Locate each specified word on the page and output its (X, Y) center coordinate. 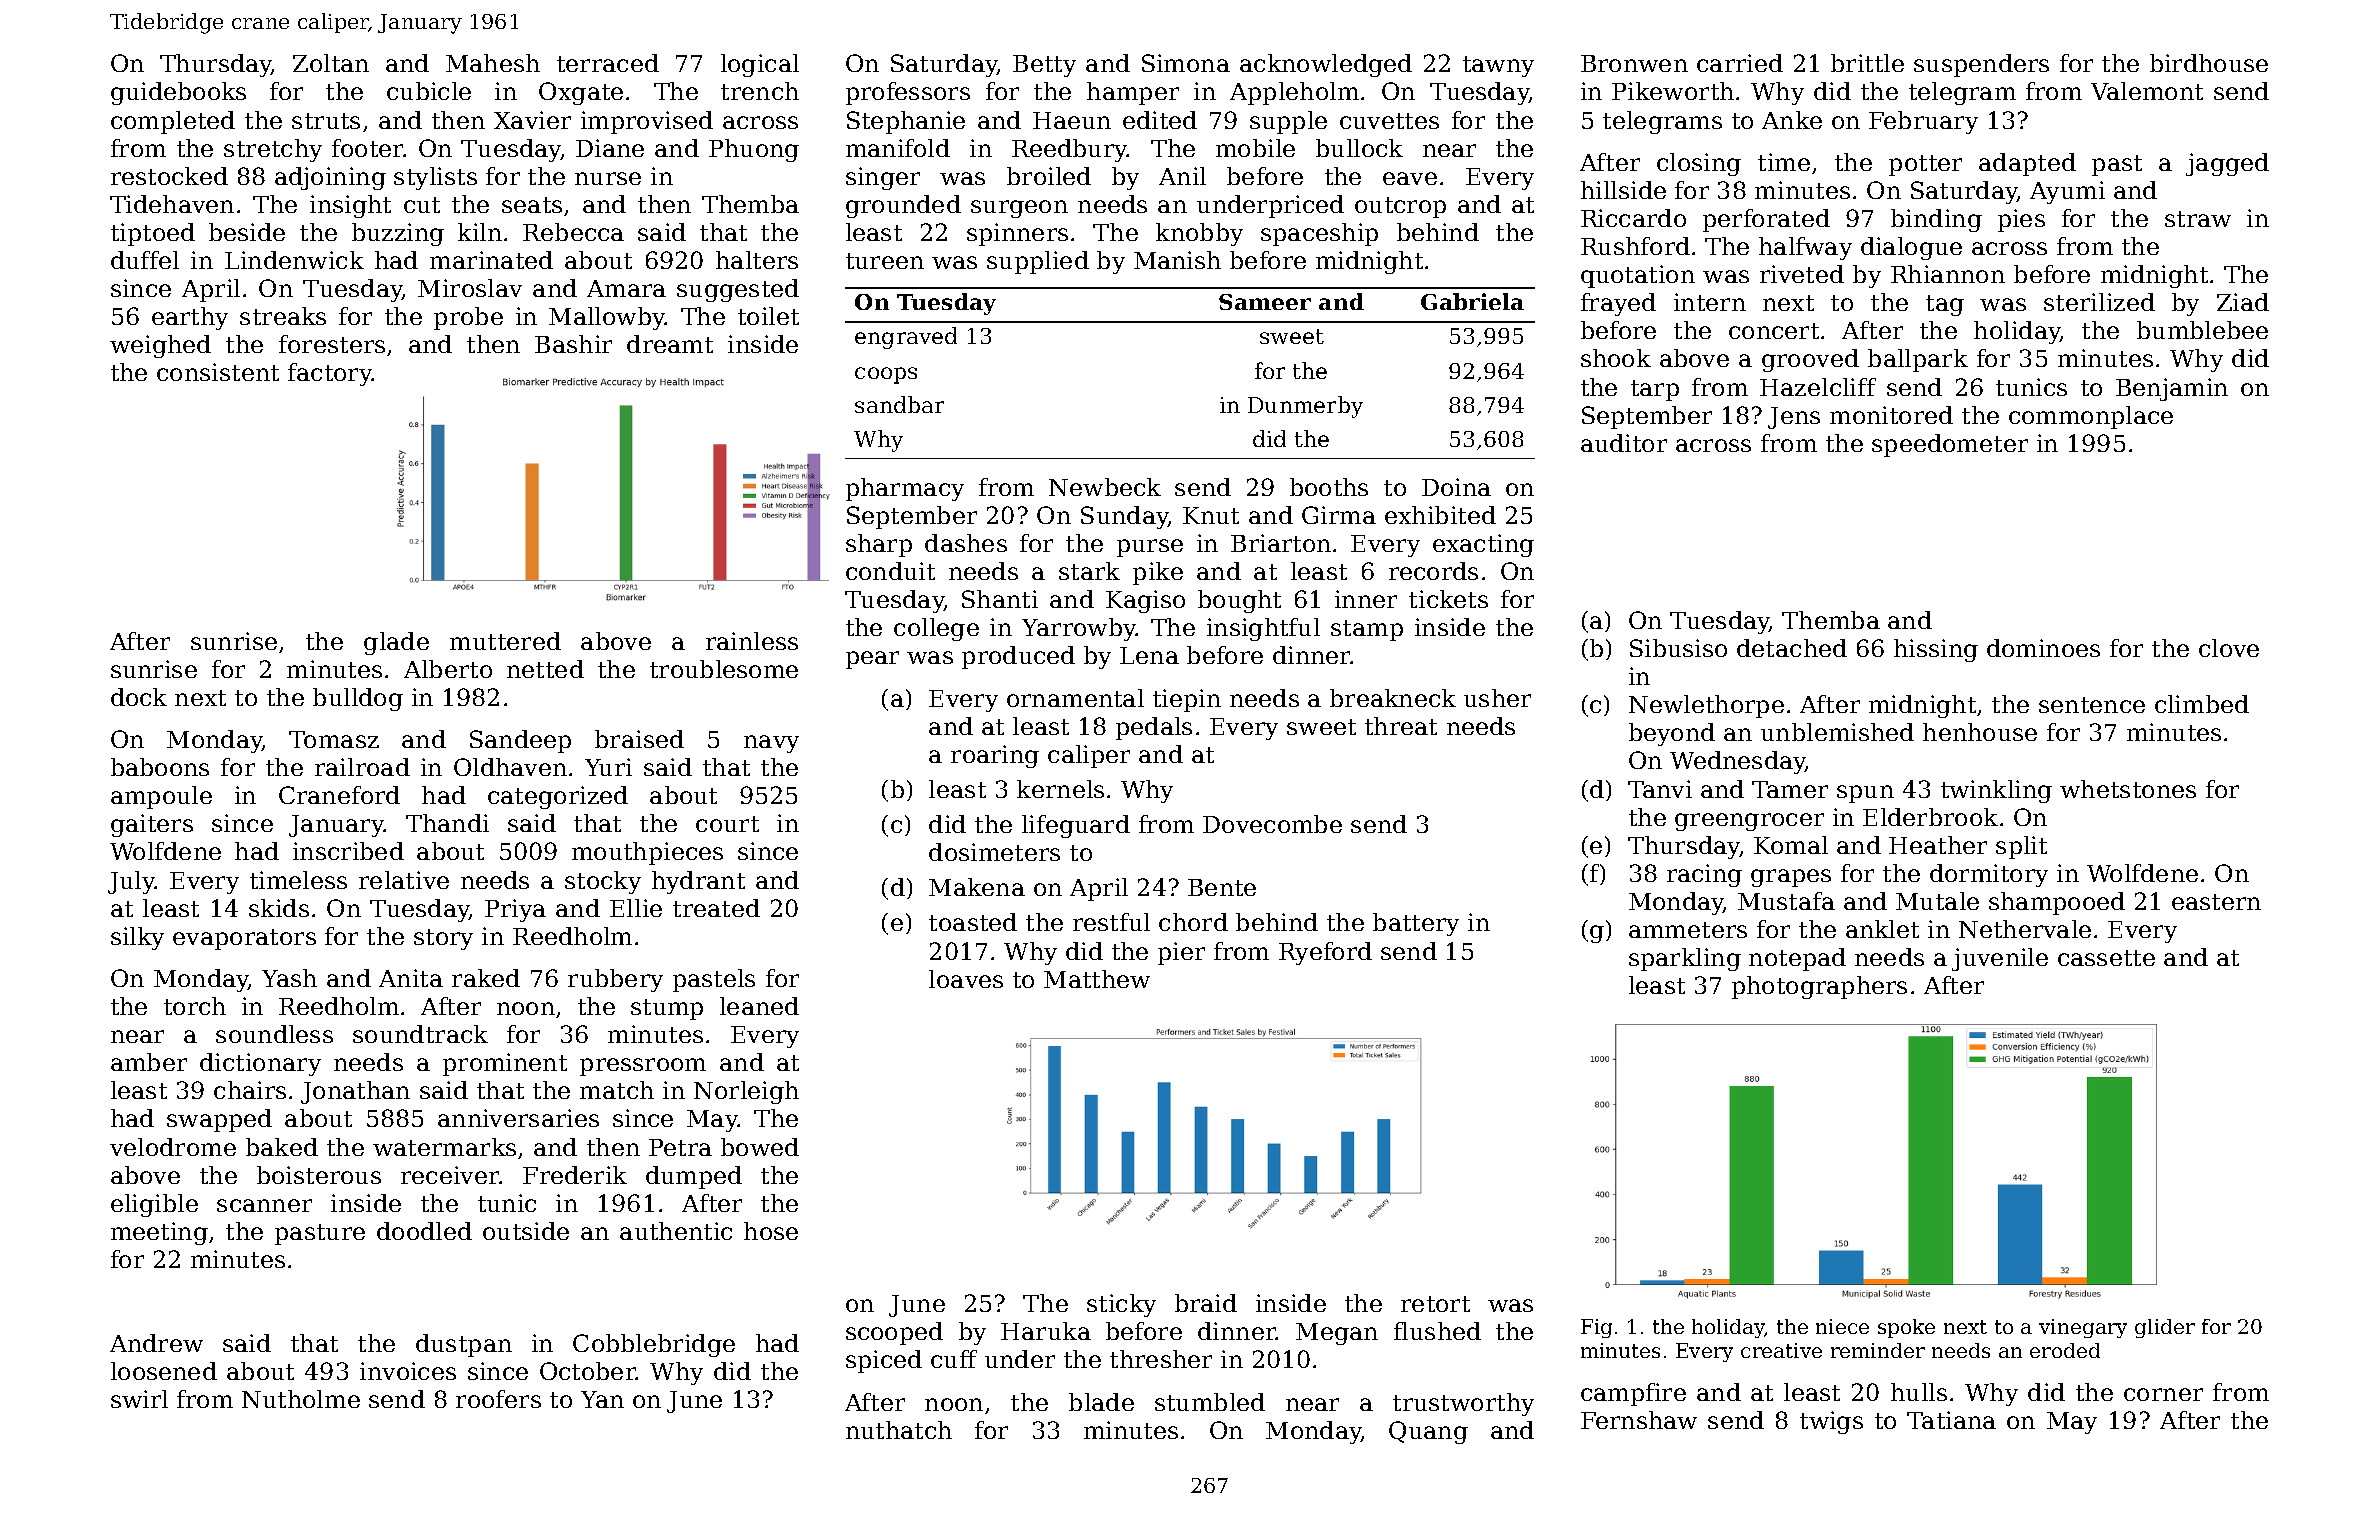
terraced (608, 63)
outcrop (1400, 207)
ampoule (161, 797)
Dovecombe (1272, 824)
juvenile (2000, 959)
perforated (1766, 220)
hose (771, 1231)
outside (526, 1231)
